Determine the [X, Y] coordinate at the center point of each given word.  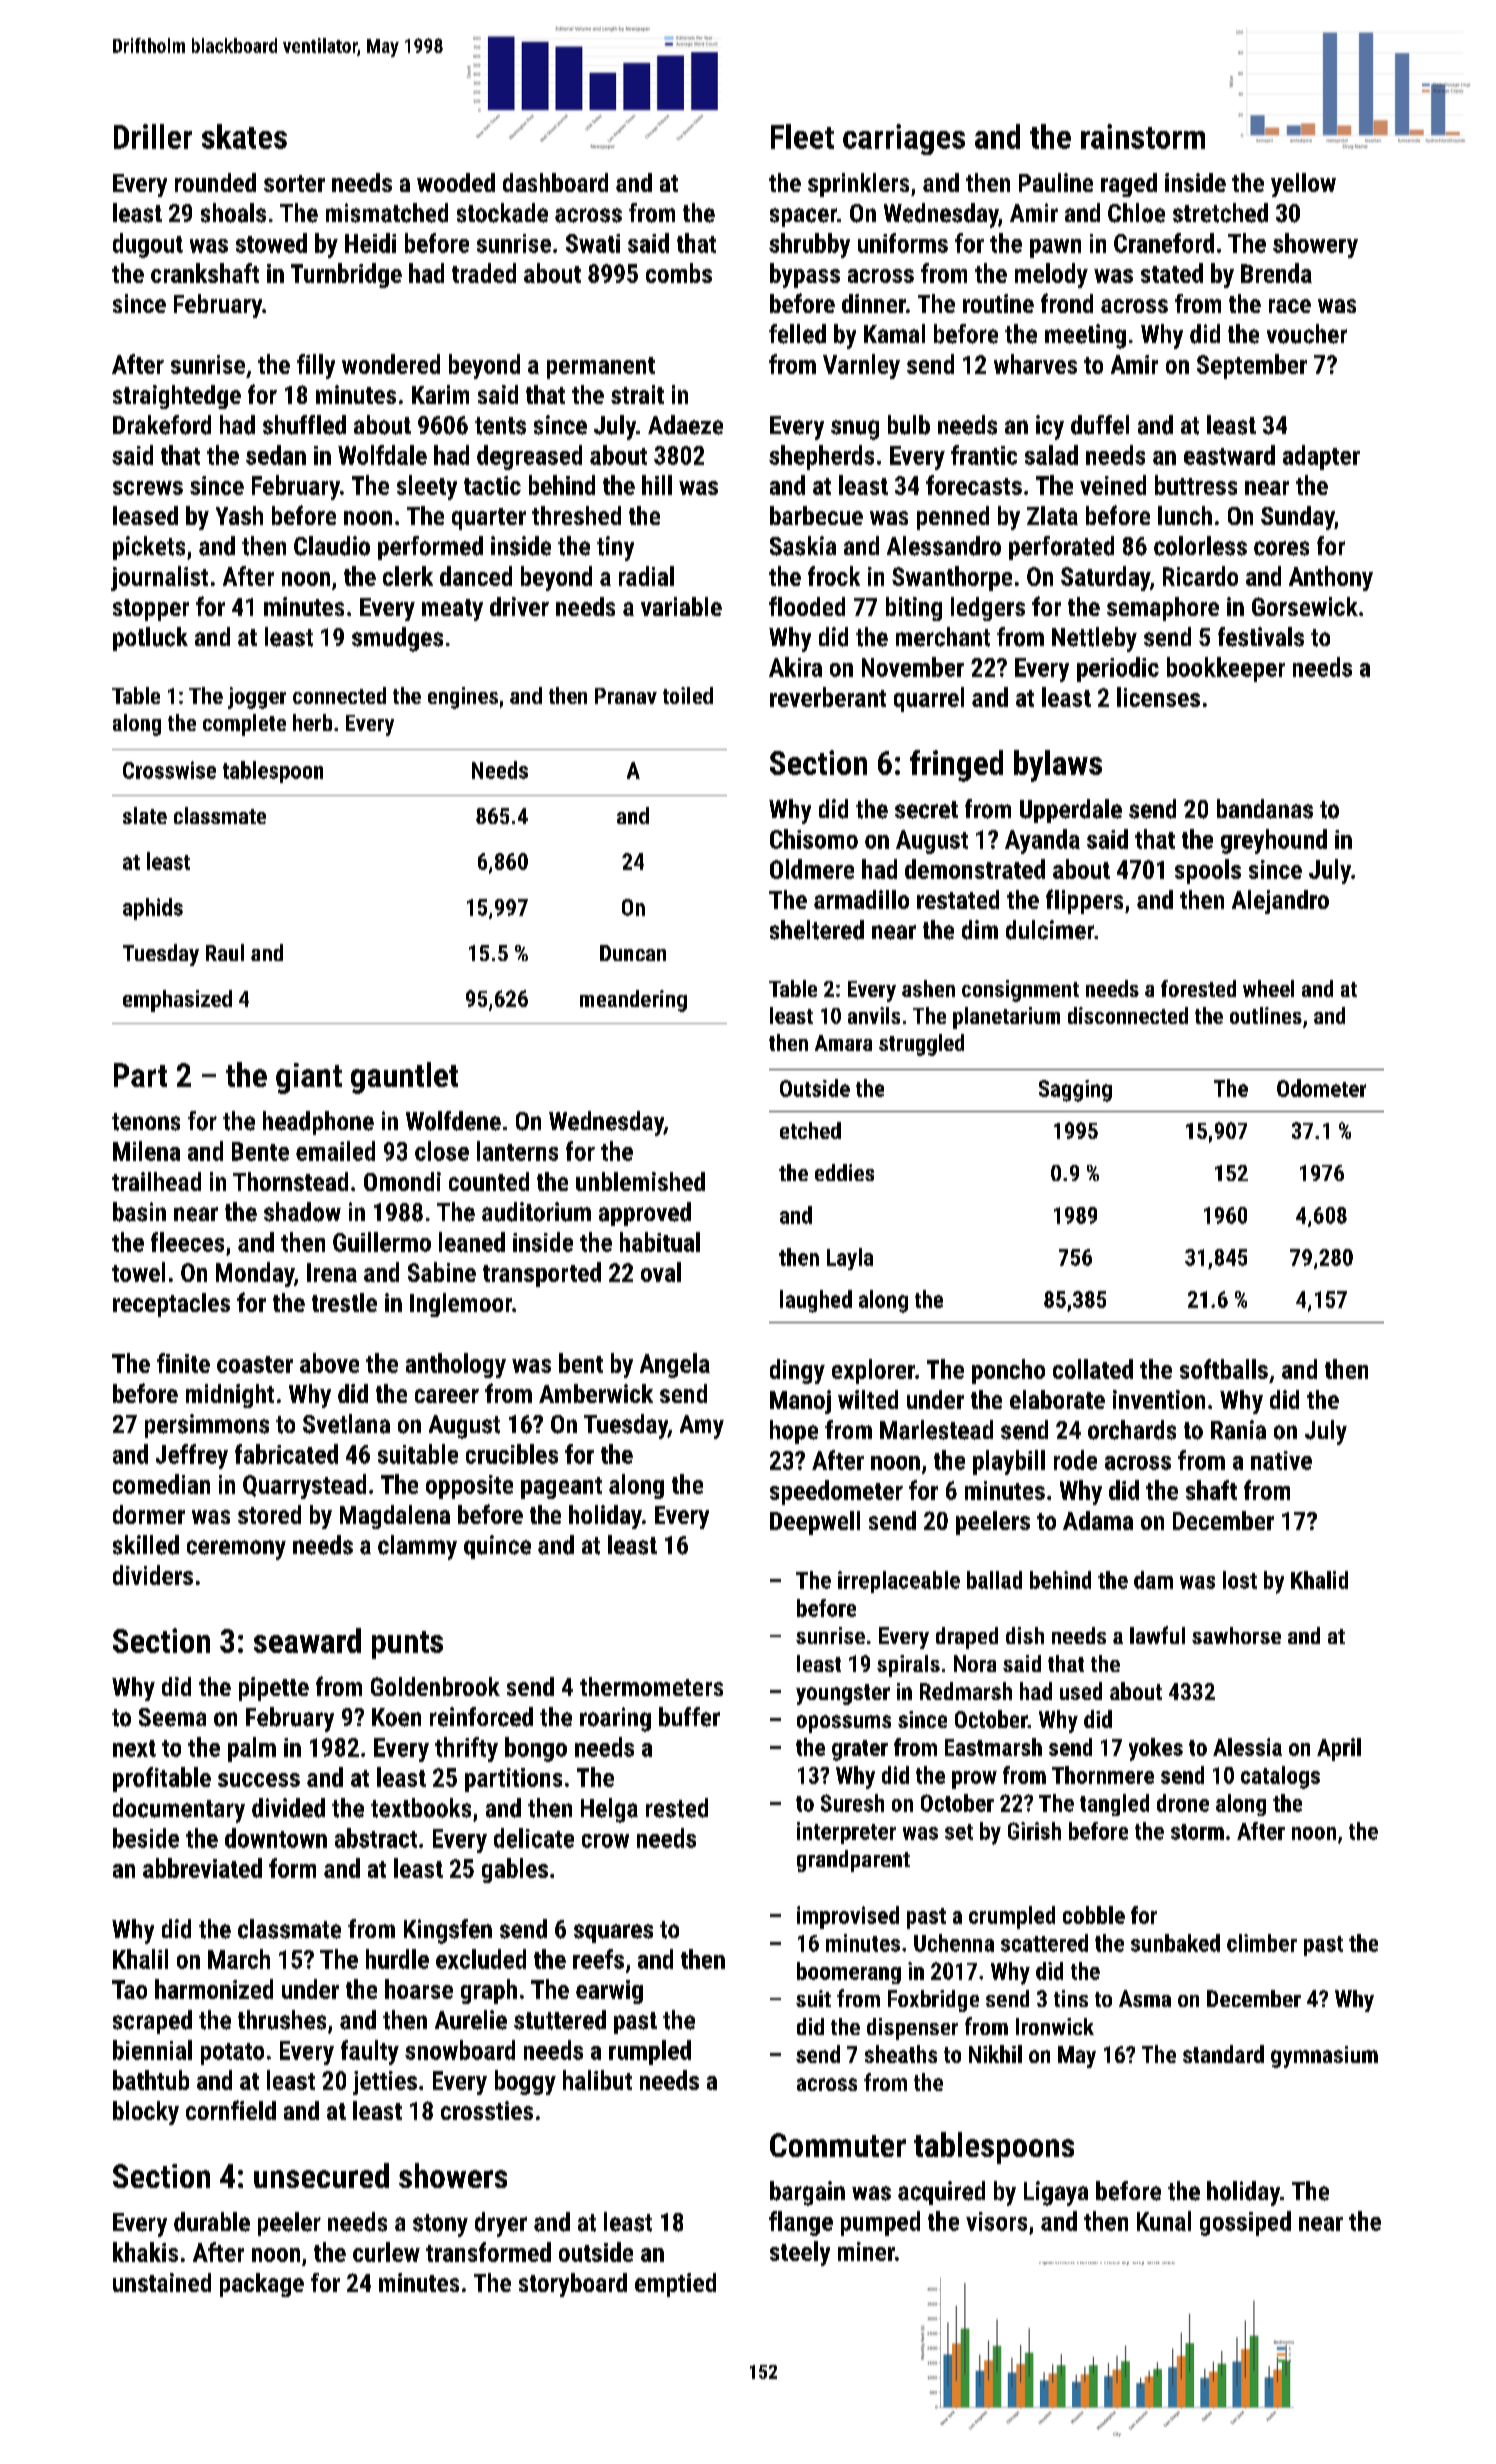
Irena [332, 1272]
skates [244, 136]
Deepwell [815, 1523]
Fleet [802, 136]
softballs [1224, 1369]
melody [1051, 275]
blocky [146, 2113]
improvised [848, 1917]
